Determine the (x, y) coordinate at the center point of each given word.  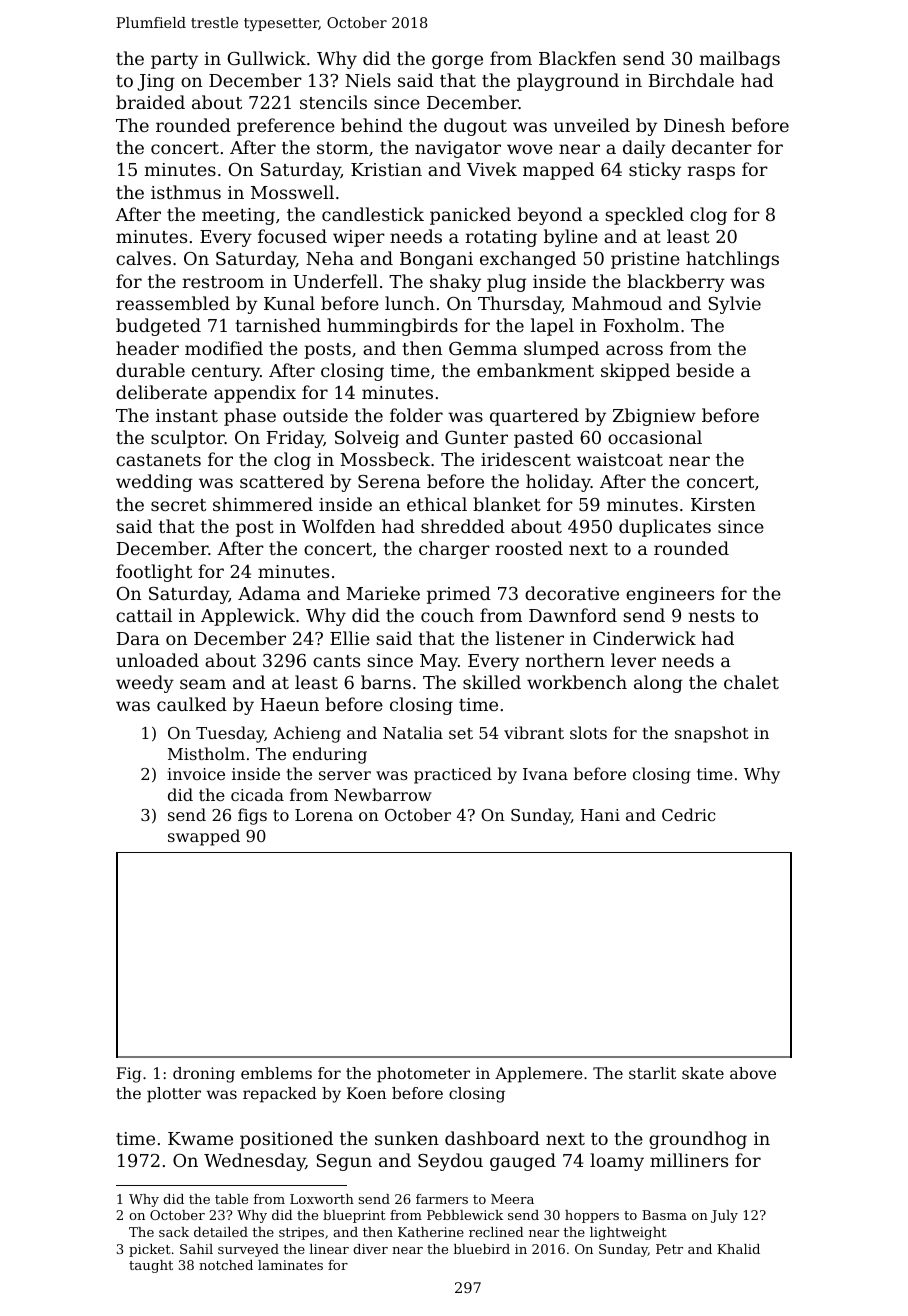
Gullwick (267, 58)
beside (705, 370)
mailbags (740, 60)
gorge (457, 62)
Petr (669, 1249)
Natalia (413, 732)
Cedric (688, 814)
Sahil (196, 1249)
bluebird (482, 1249)
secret (178, 505)
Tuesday (230, 734)
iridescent (526, 459)
